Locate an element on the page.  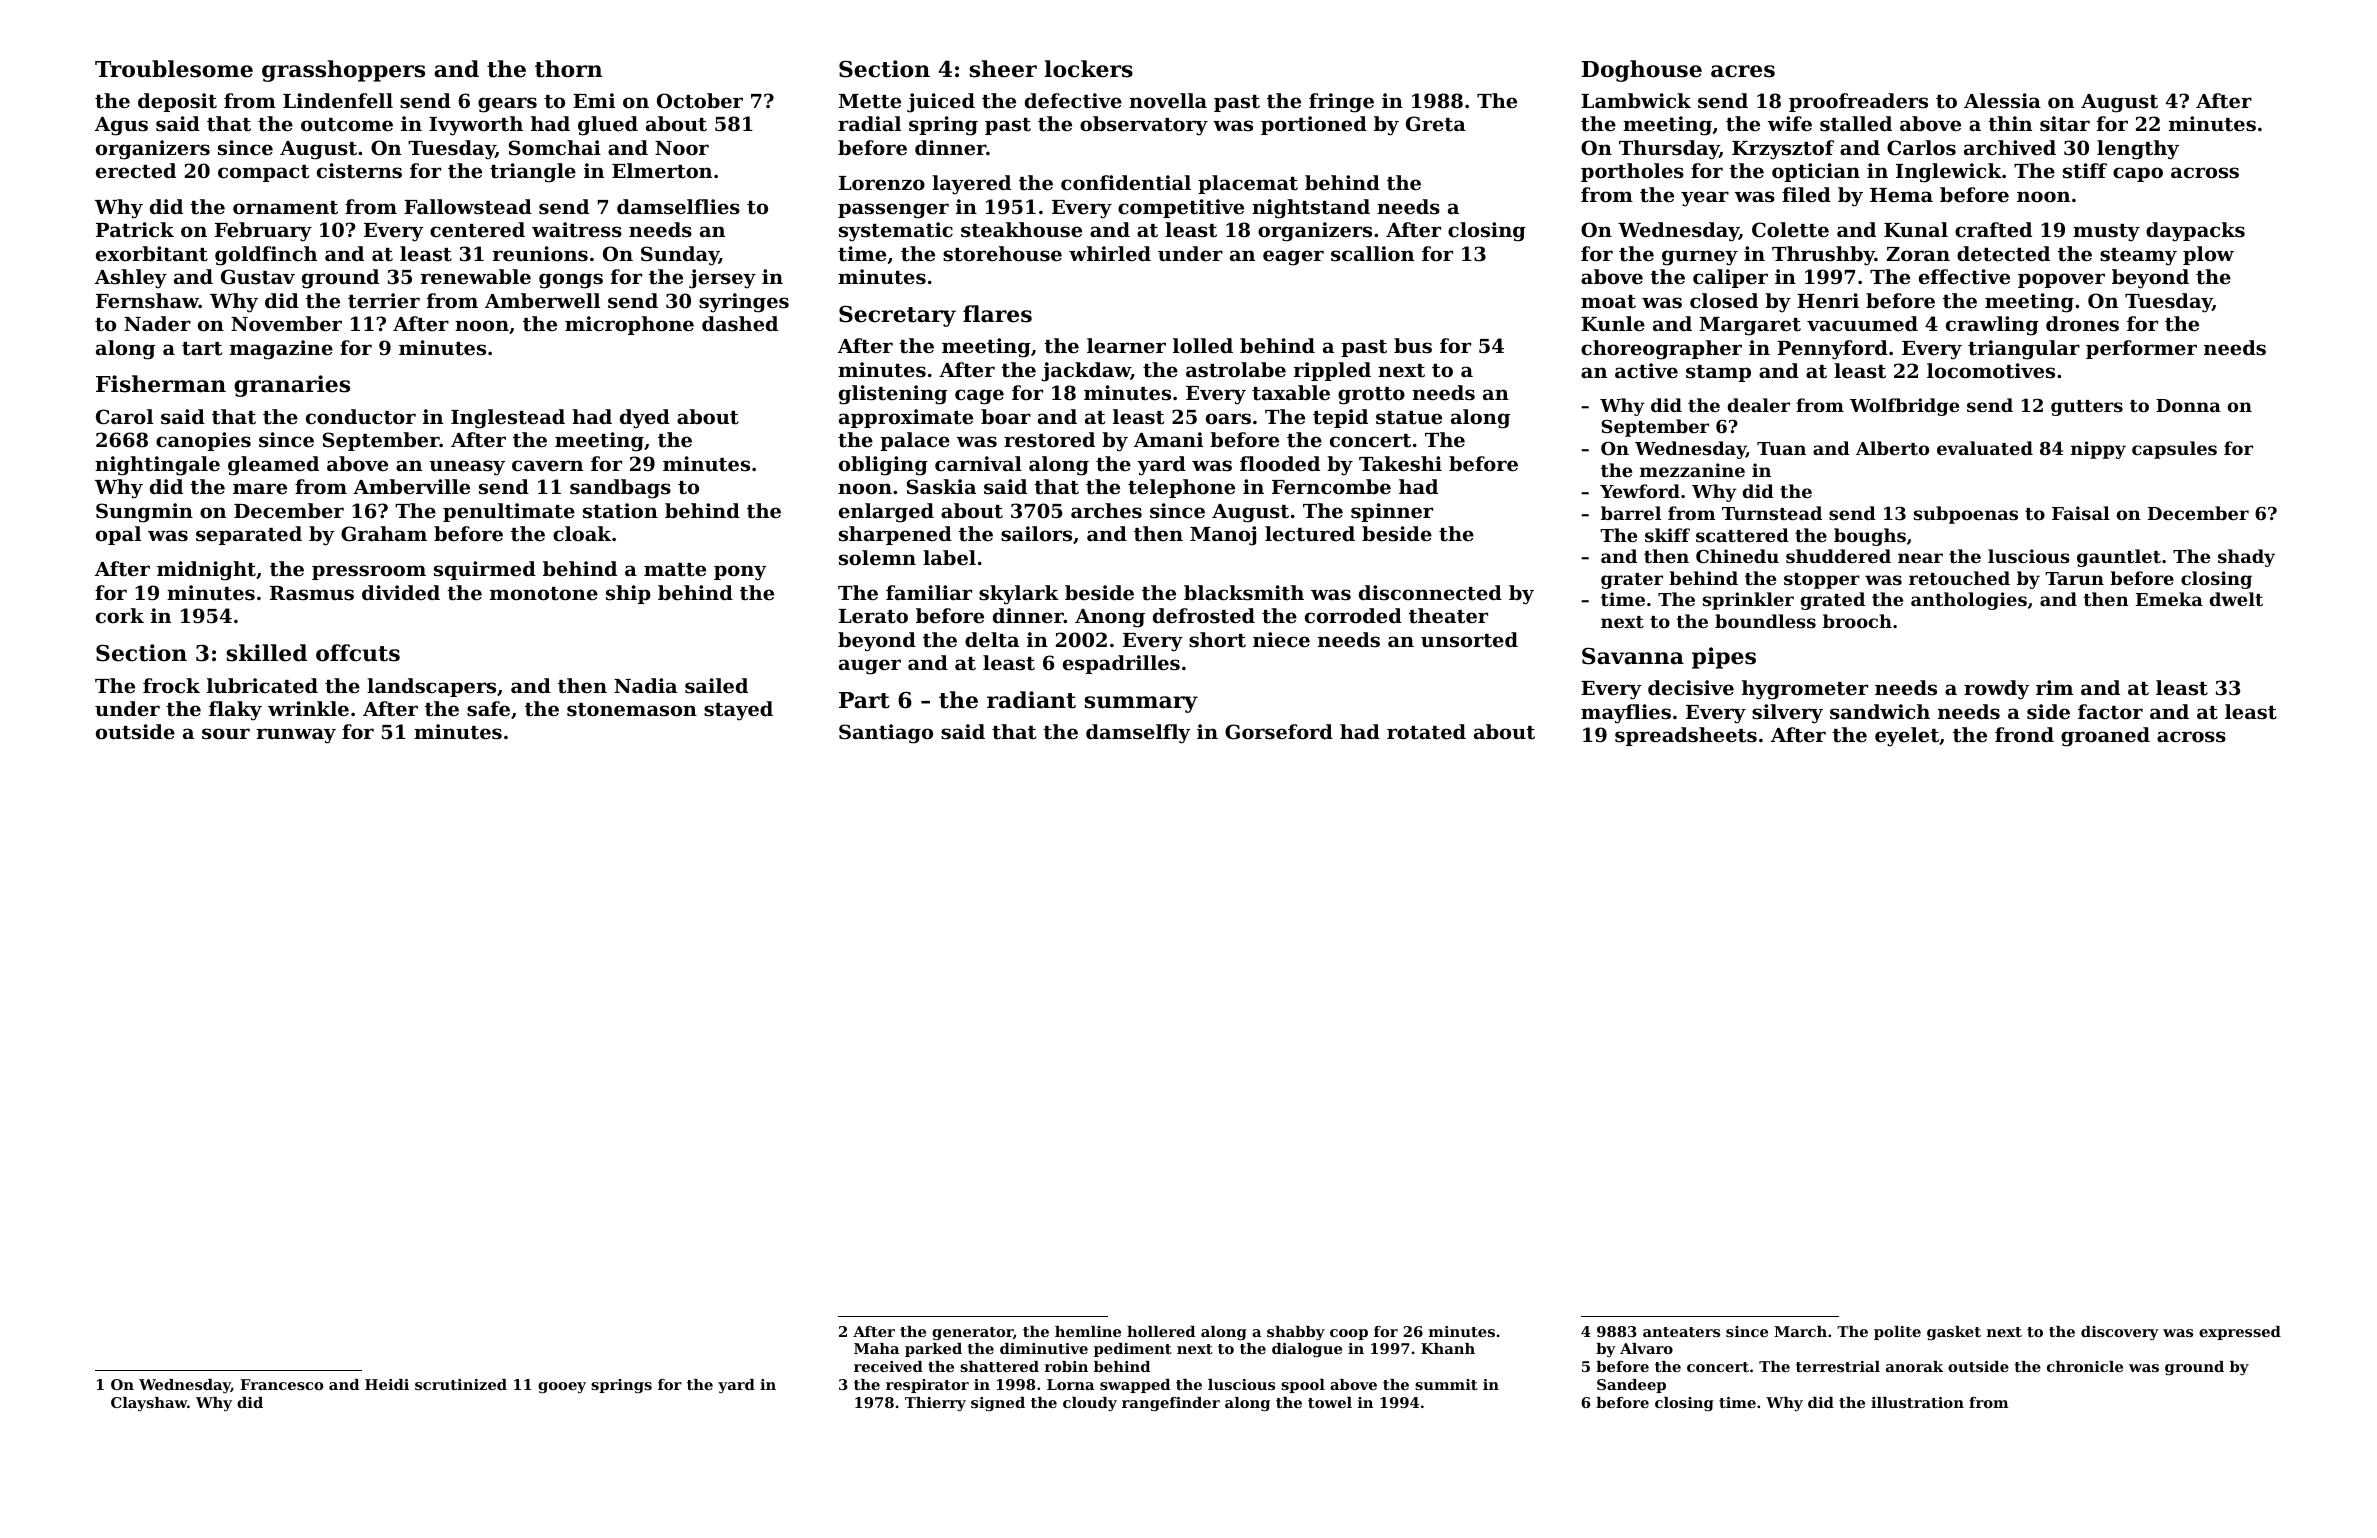
bus is located at coordinates (1413, 345).
